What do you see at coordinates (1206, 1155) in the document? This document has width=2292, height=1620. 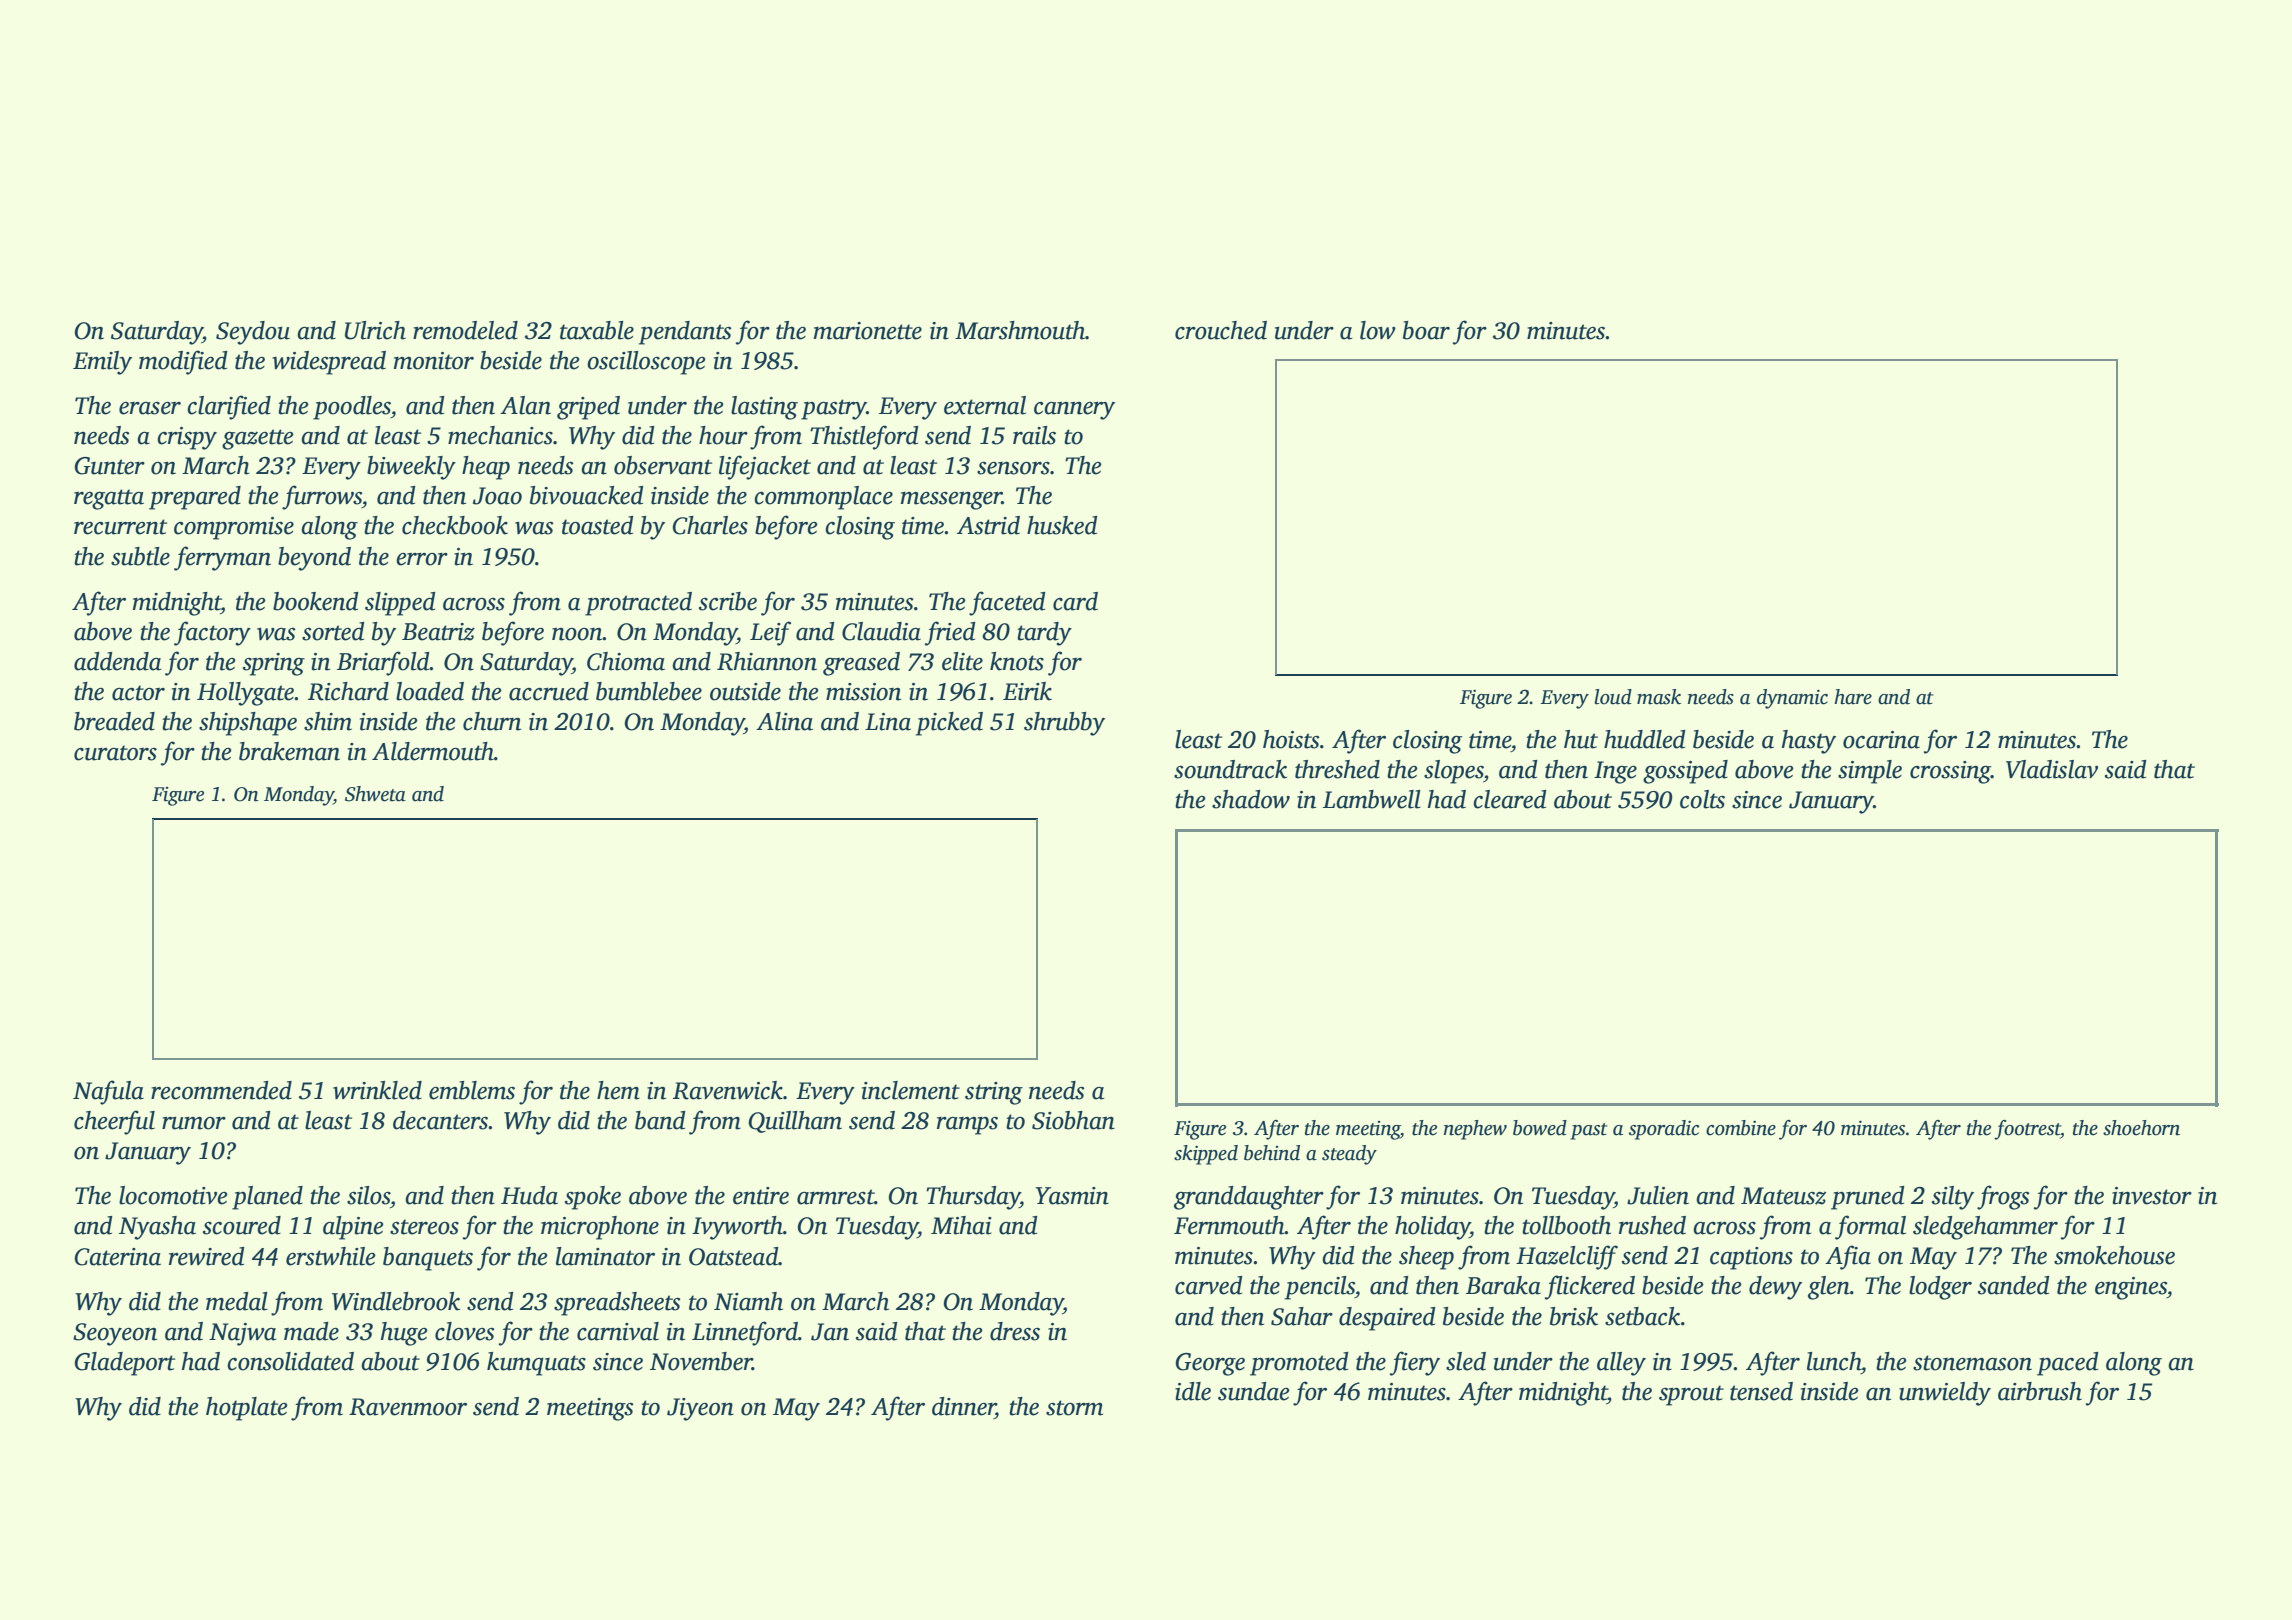 I see `skipped` at bounding box center [1206, 1155].
